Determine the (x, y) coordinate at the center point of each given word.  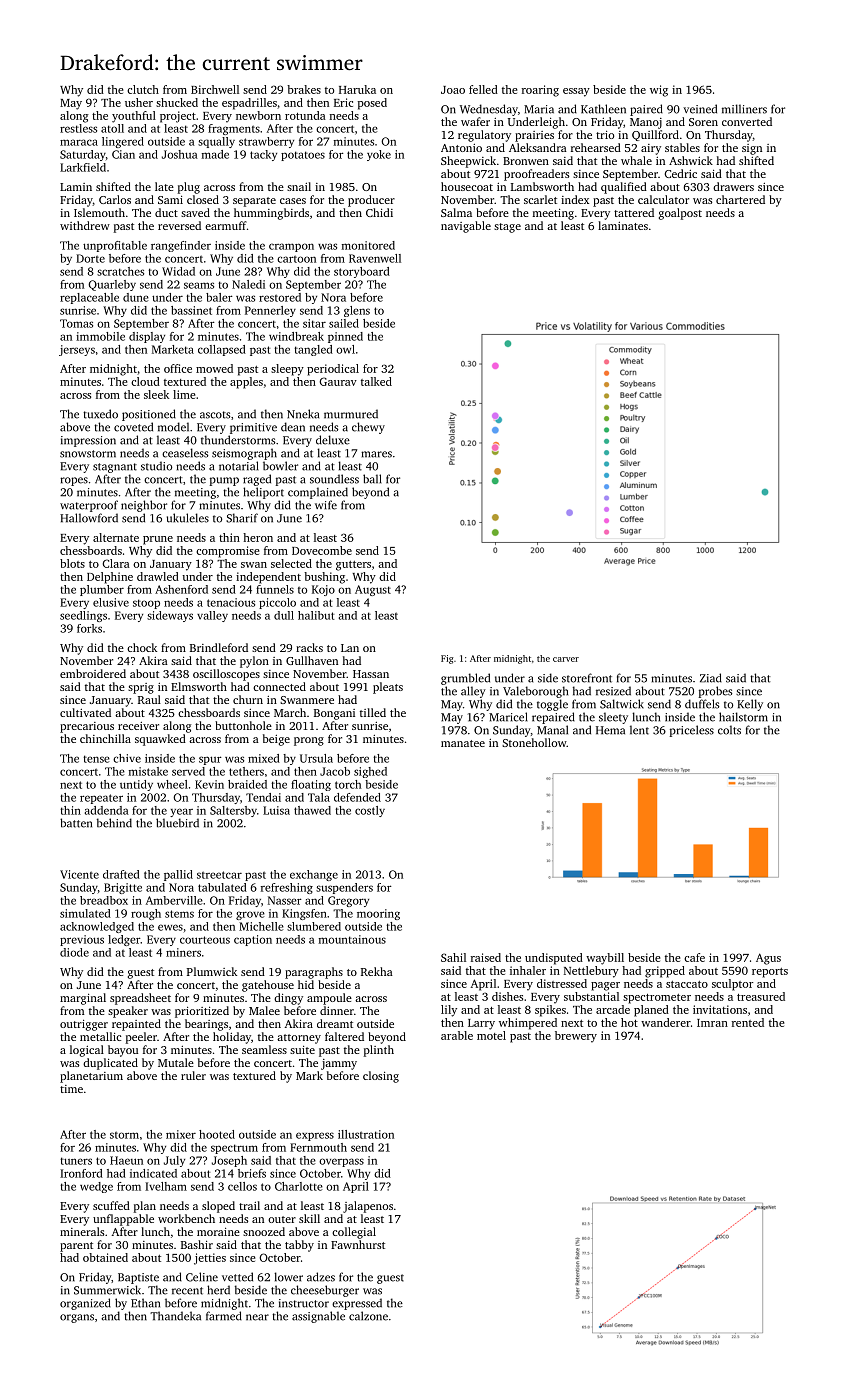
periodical (333, 370)
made (215, 154)
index (575, 199)
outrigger (84, 1025)
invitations (720, 1009)
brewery (576, 1037)
